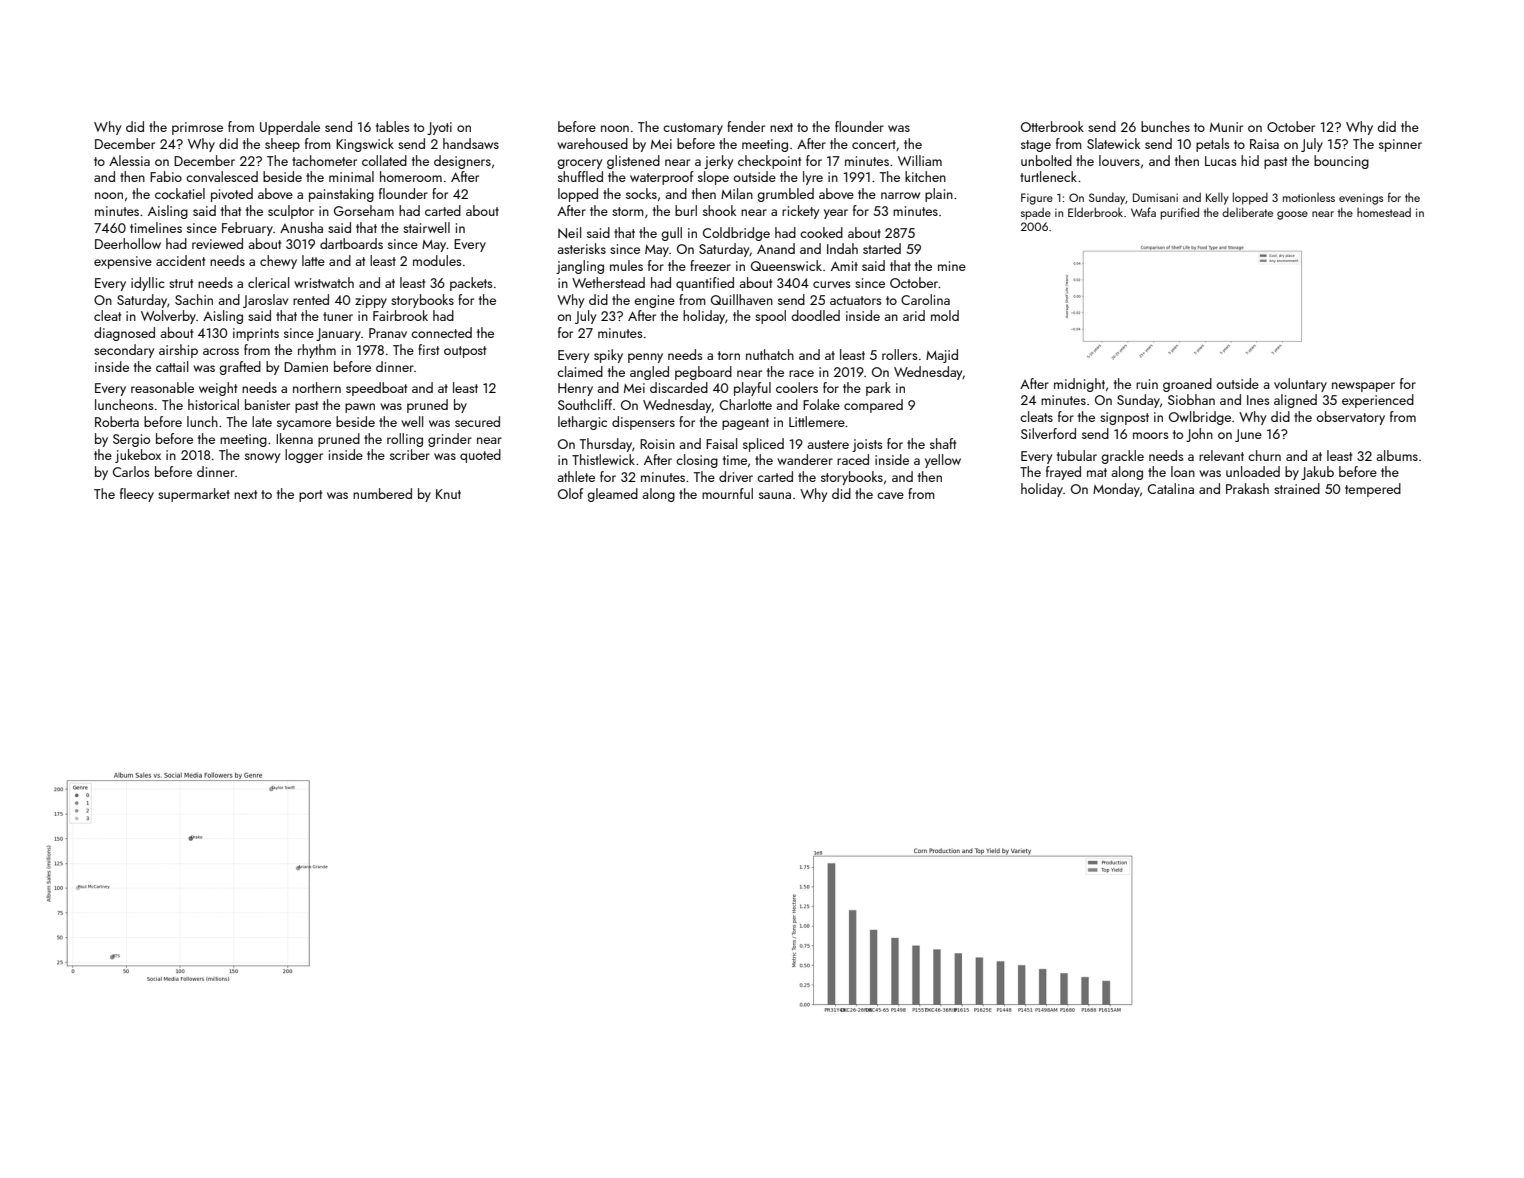  Describe the element at coordinates (221, 351) in the image. I see `across` at that location.
